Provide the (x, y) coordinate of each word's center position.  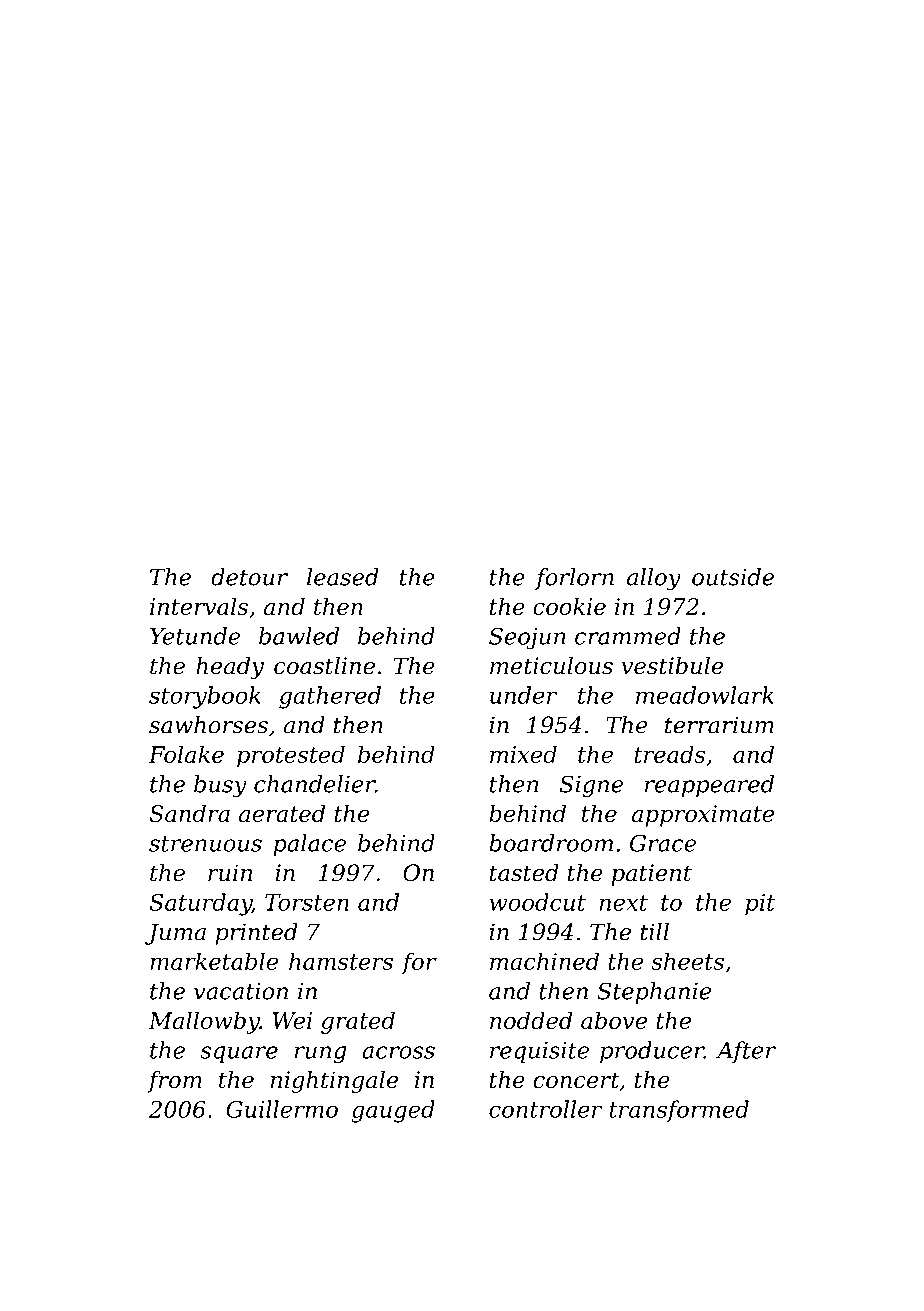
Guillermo (282, 1109)
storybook (205, 697)
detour (249, 577)
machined (544, 961)
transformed (679, 1111)
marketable (214, 961)
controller (545, 1109)
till (654, 932)
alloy (654, 579)
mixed (523, 754)
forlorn (574, 579)
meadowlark (705, 695)
